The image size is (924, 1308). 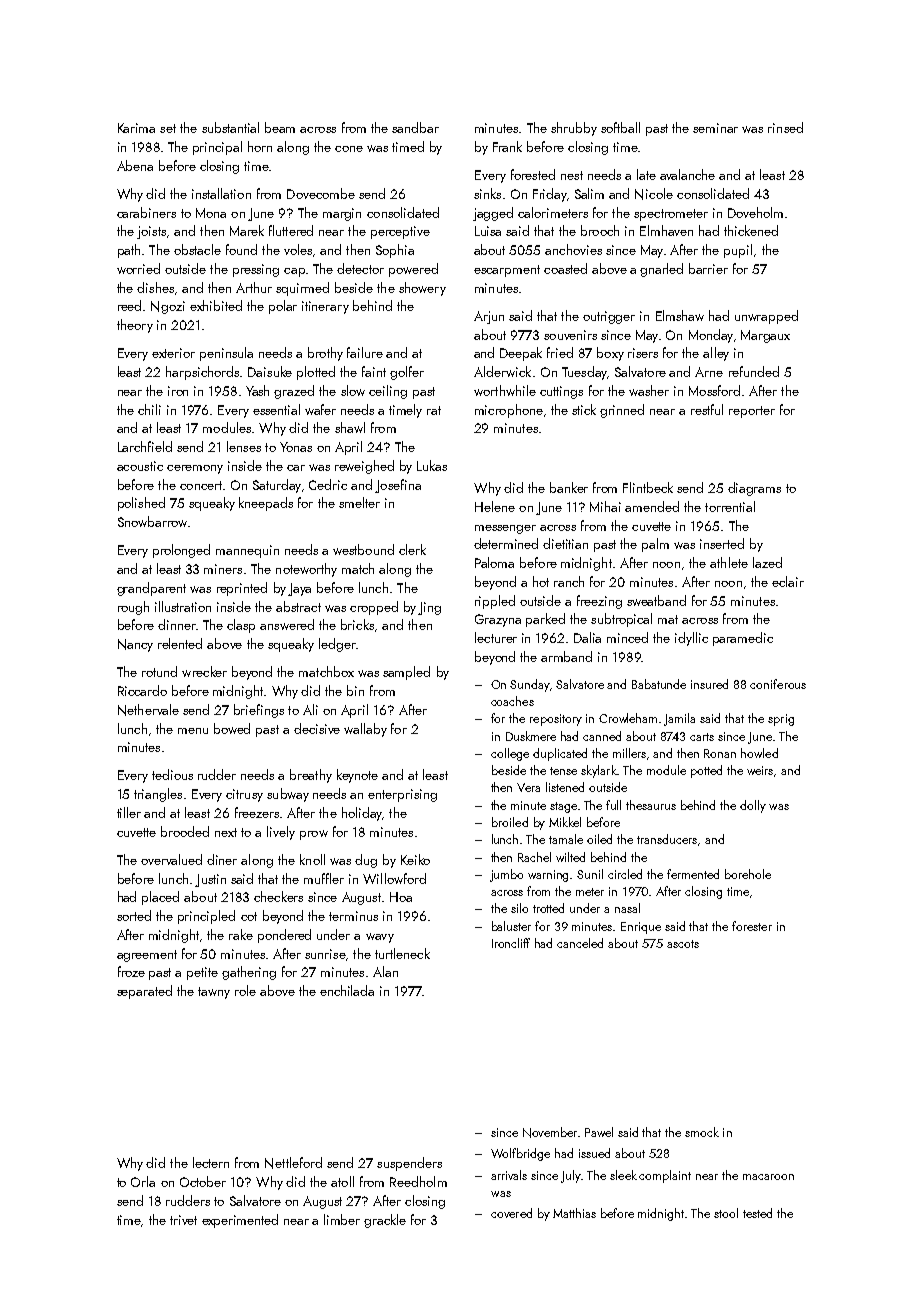 What do you see at coordinates (778, 684) in the screenshot?
I see `coniferous` at bounding box center [778, 684].
